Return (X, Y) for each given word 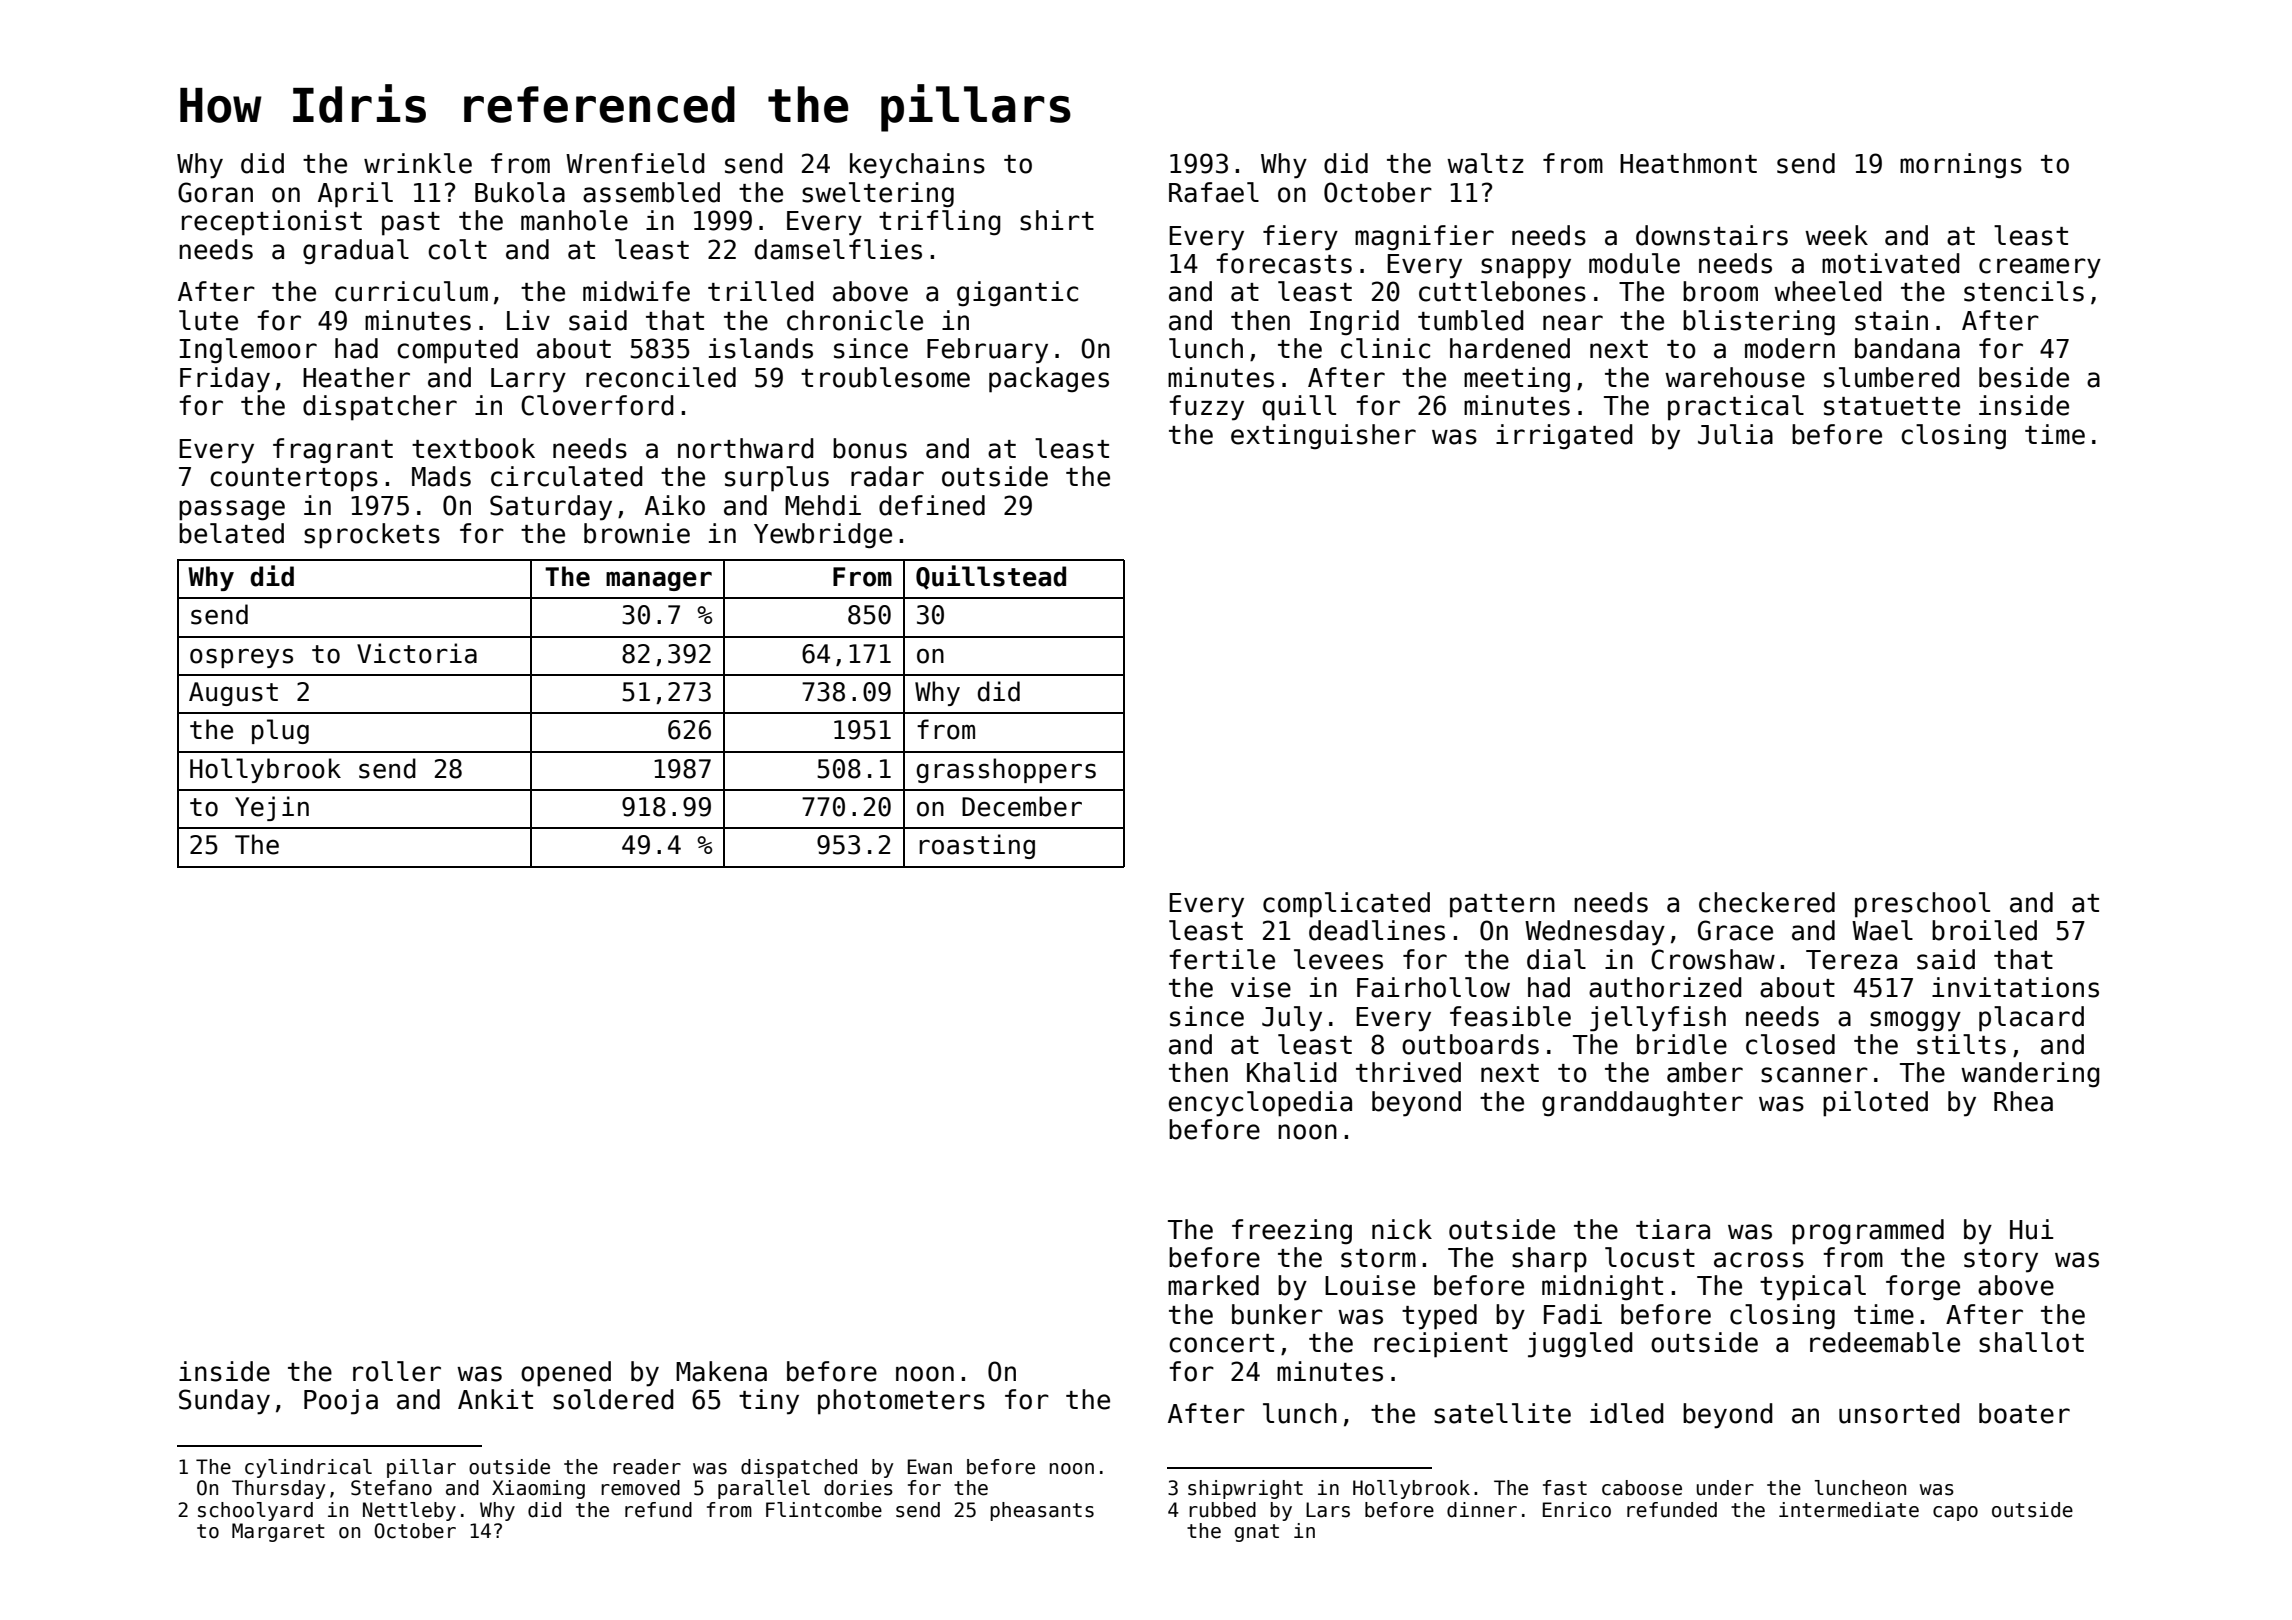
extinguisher (1323, 437)
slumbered (1892, 377)
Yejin (272, 808)
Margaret (278, 1532)
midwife (636, 291)
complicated (1346, 905)
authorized (1665, 987)
